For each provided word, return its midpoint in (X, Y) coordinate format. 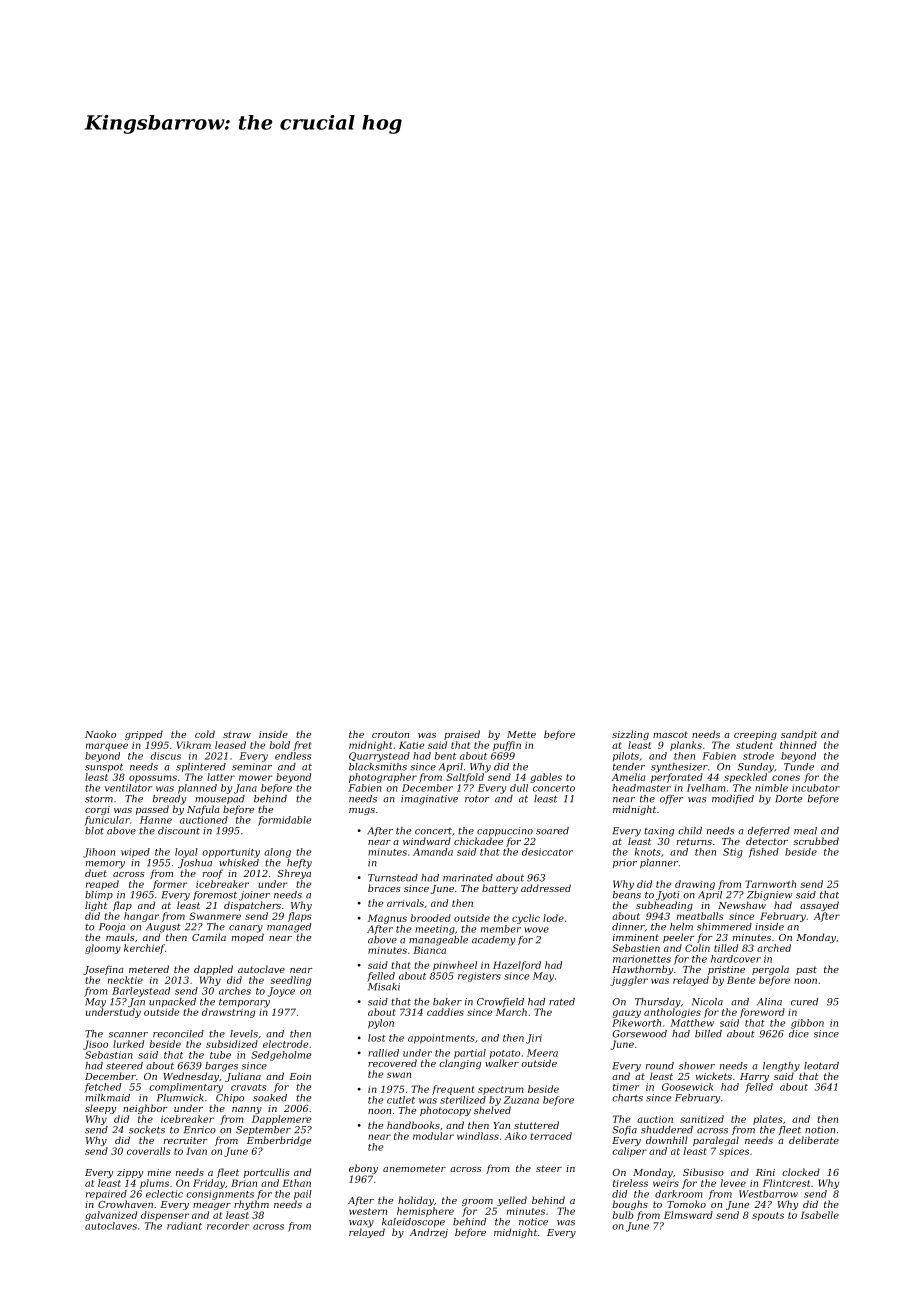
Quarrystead (379, 757)
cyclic (526, 919)
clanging (460, 1064)
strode (758, 756)
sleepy (100, 1109)
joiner (254, 896)
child (690, 831)
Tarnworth (770, 884)
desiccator (547, 852)
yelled (512, 1201)
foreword (762, 1013)
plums (154, 1184)
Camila (209, 937)
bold (280, 745)
